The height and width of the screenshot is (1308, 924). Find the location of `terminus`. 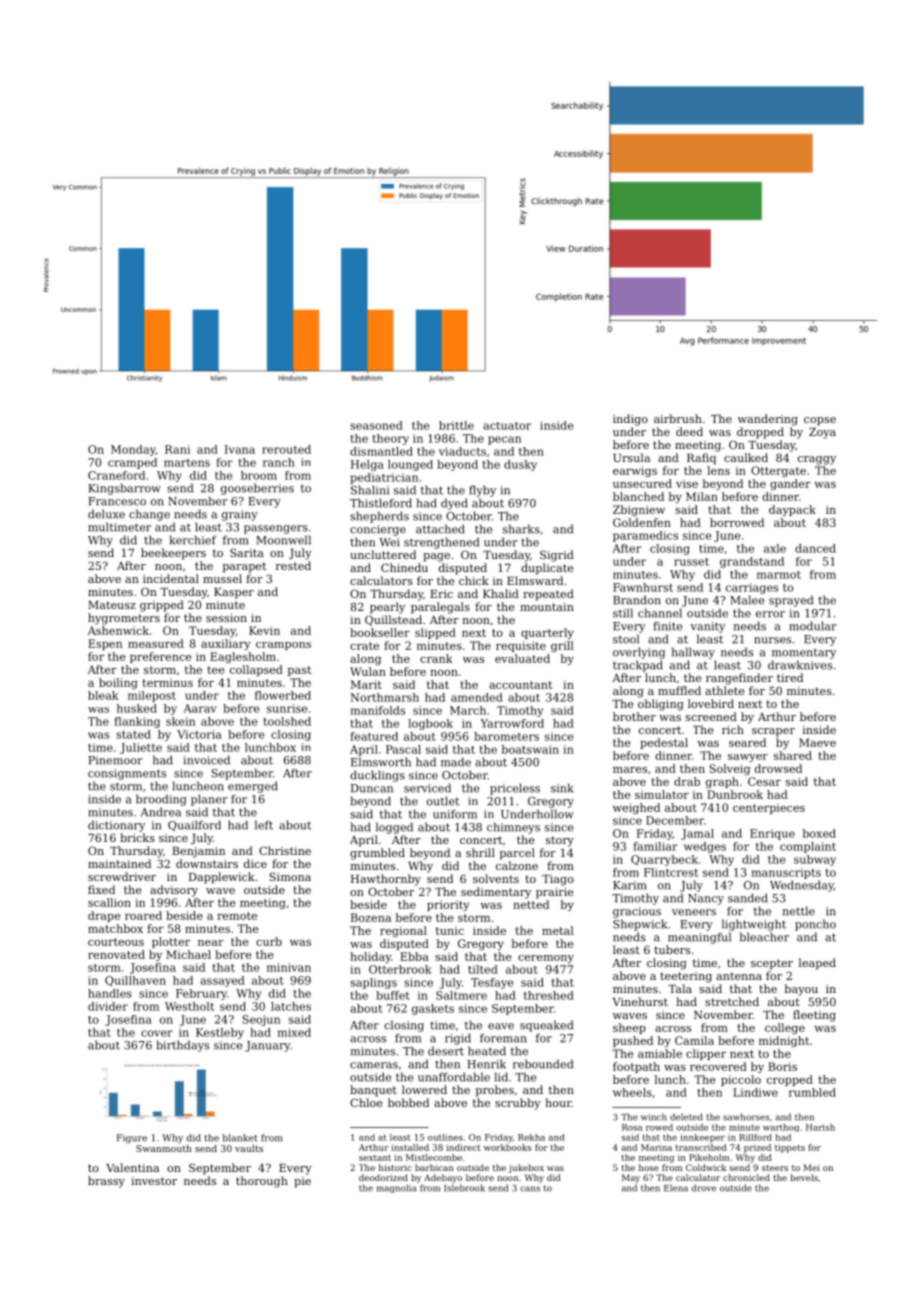

terminus is located at coordinates (167, 683).
